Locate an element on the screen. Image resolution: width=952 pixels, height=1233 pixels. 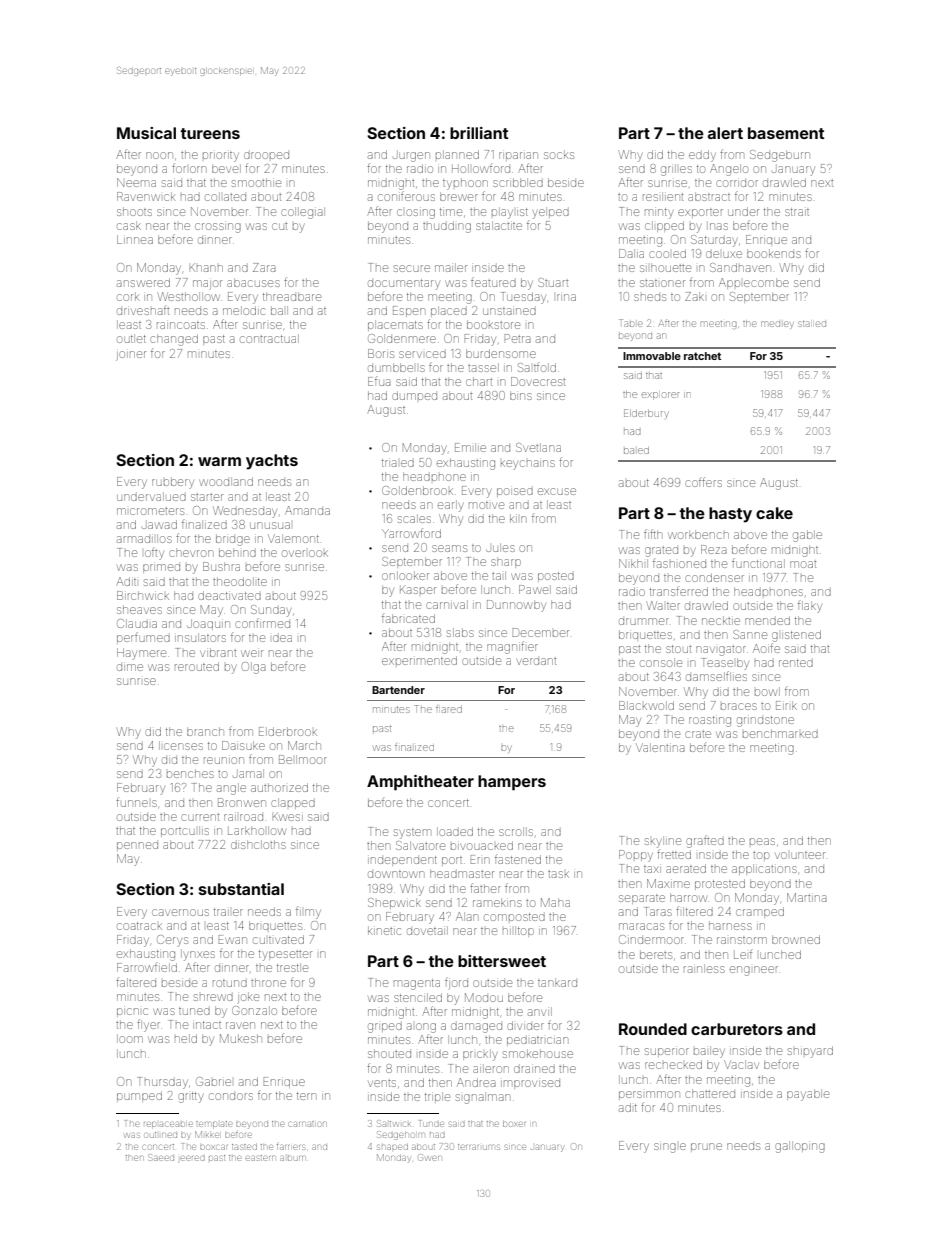
lofty is located at coordinates (154, 555).
